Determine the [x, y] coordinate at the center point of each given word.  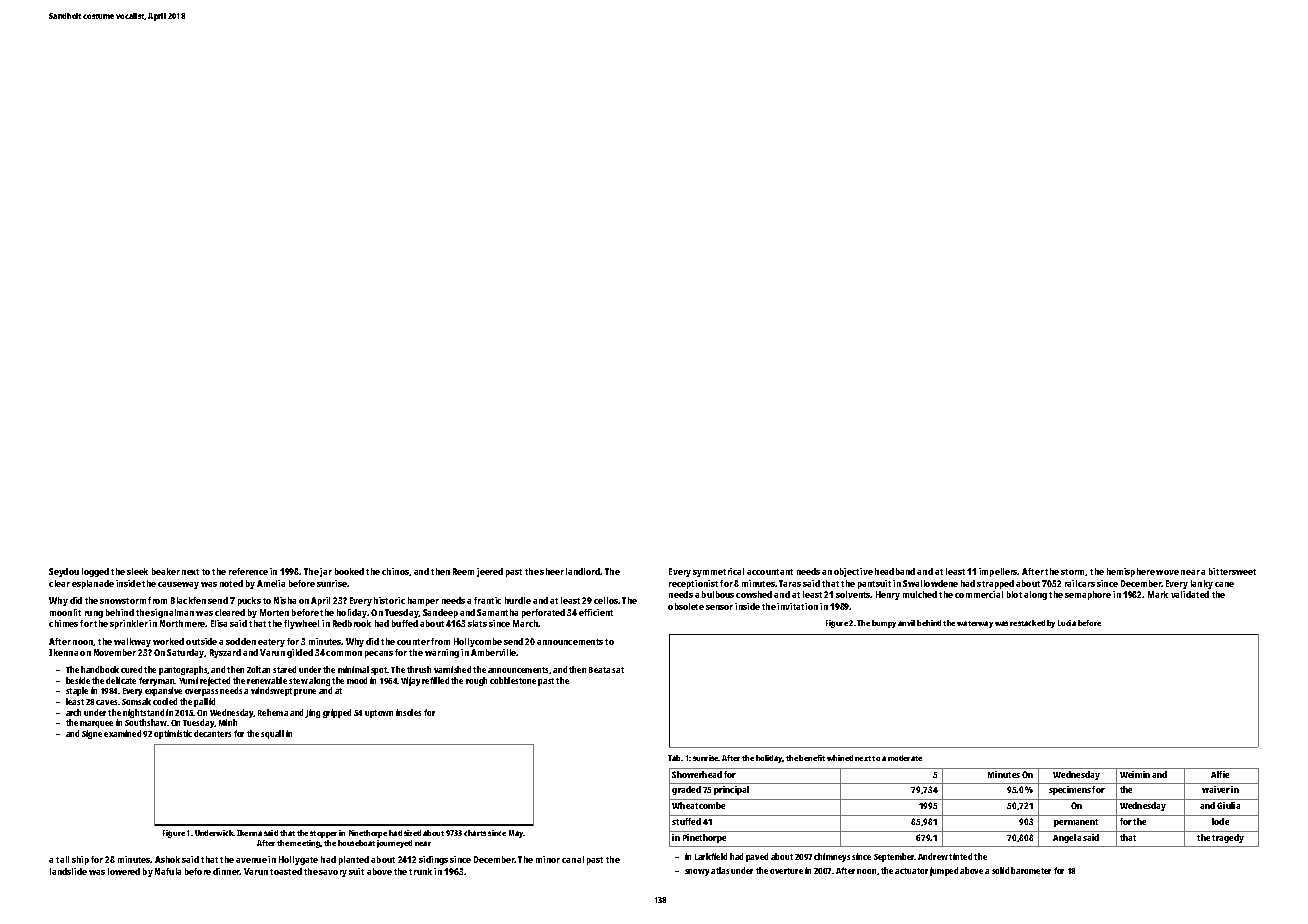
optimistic [173, 734]
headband [895, 571]
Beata [599, 670]
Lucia [1067, 623]
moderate [905, 758]
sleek [137, 571]
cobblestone [513, 680]
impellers [998, 572]
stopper [323, 834]
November [115, 652]
